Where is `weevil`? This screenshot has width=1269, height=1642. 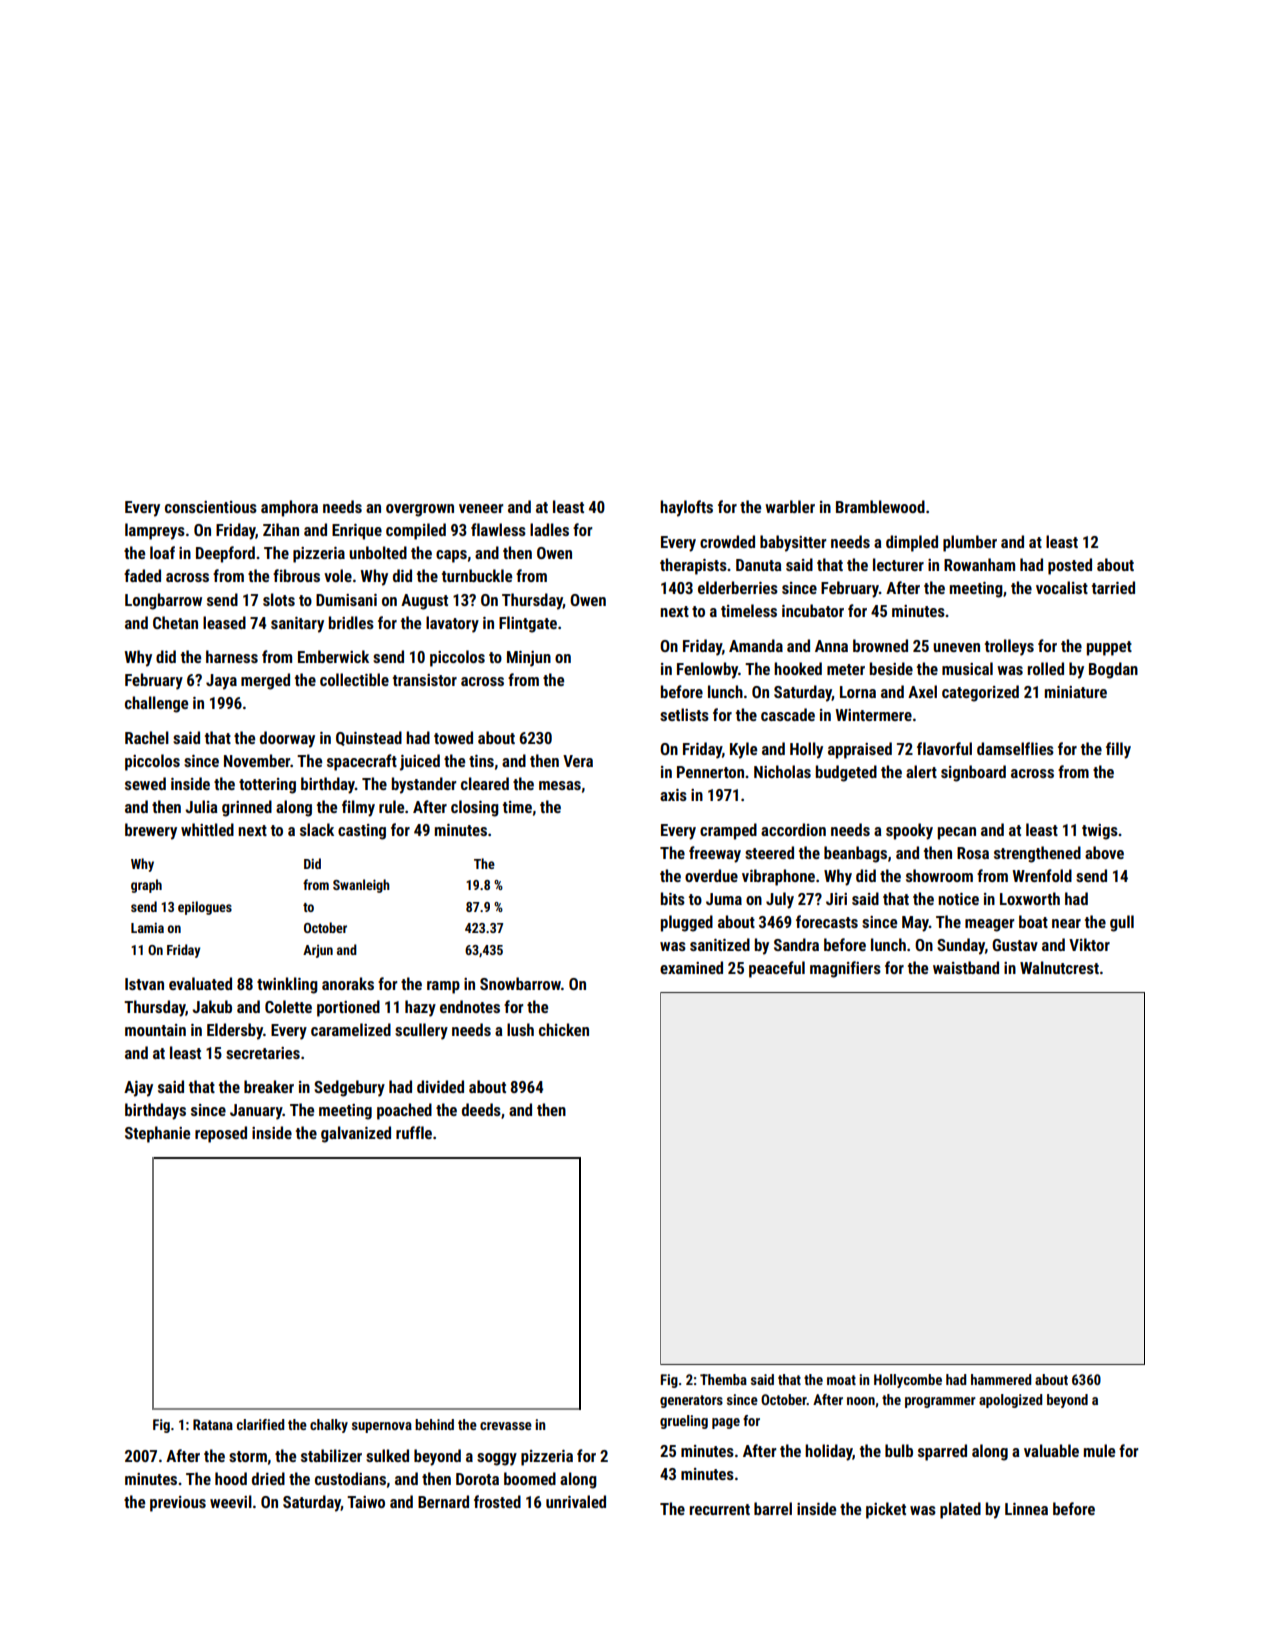
weevil is located at coordinates (231, 1501).
